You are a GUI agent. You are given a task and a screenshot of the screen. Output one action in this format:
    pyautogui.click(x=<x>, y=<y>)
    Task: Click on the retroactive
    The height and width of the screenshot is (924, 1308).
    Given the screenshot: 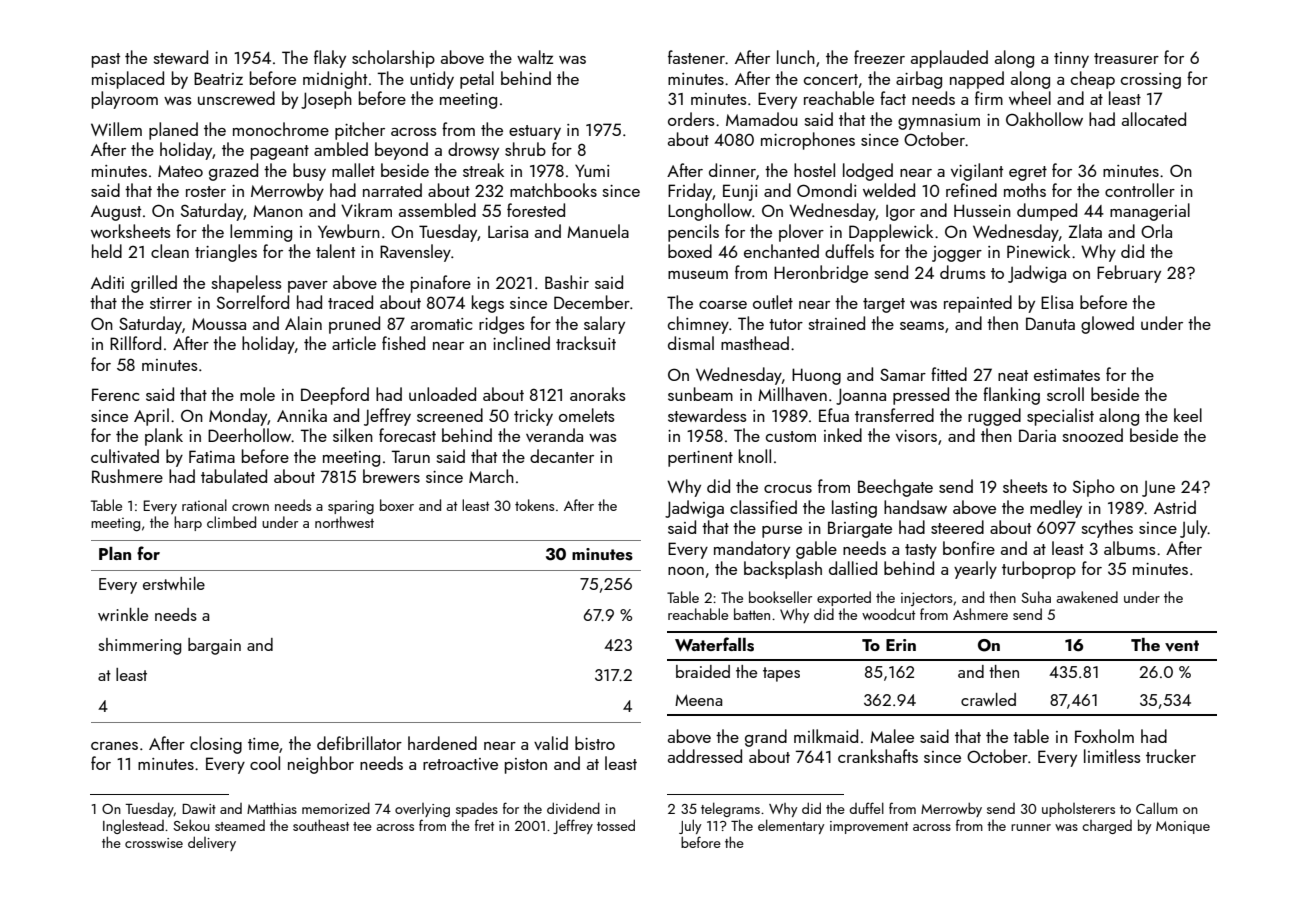 What is the action you would take?
    pyautogui.click(x=460, y=764)
